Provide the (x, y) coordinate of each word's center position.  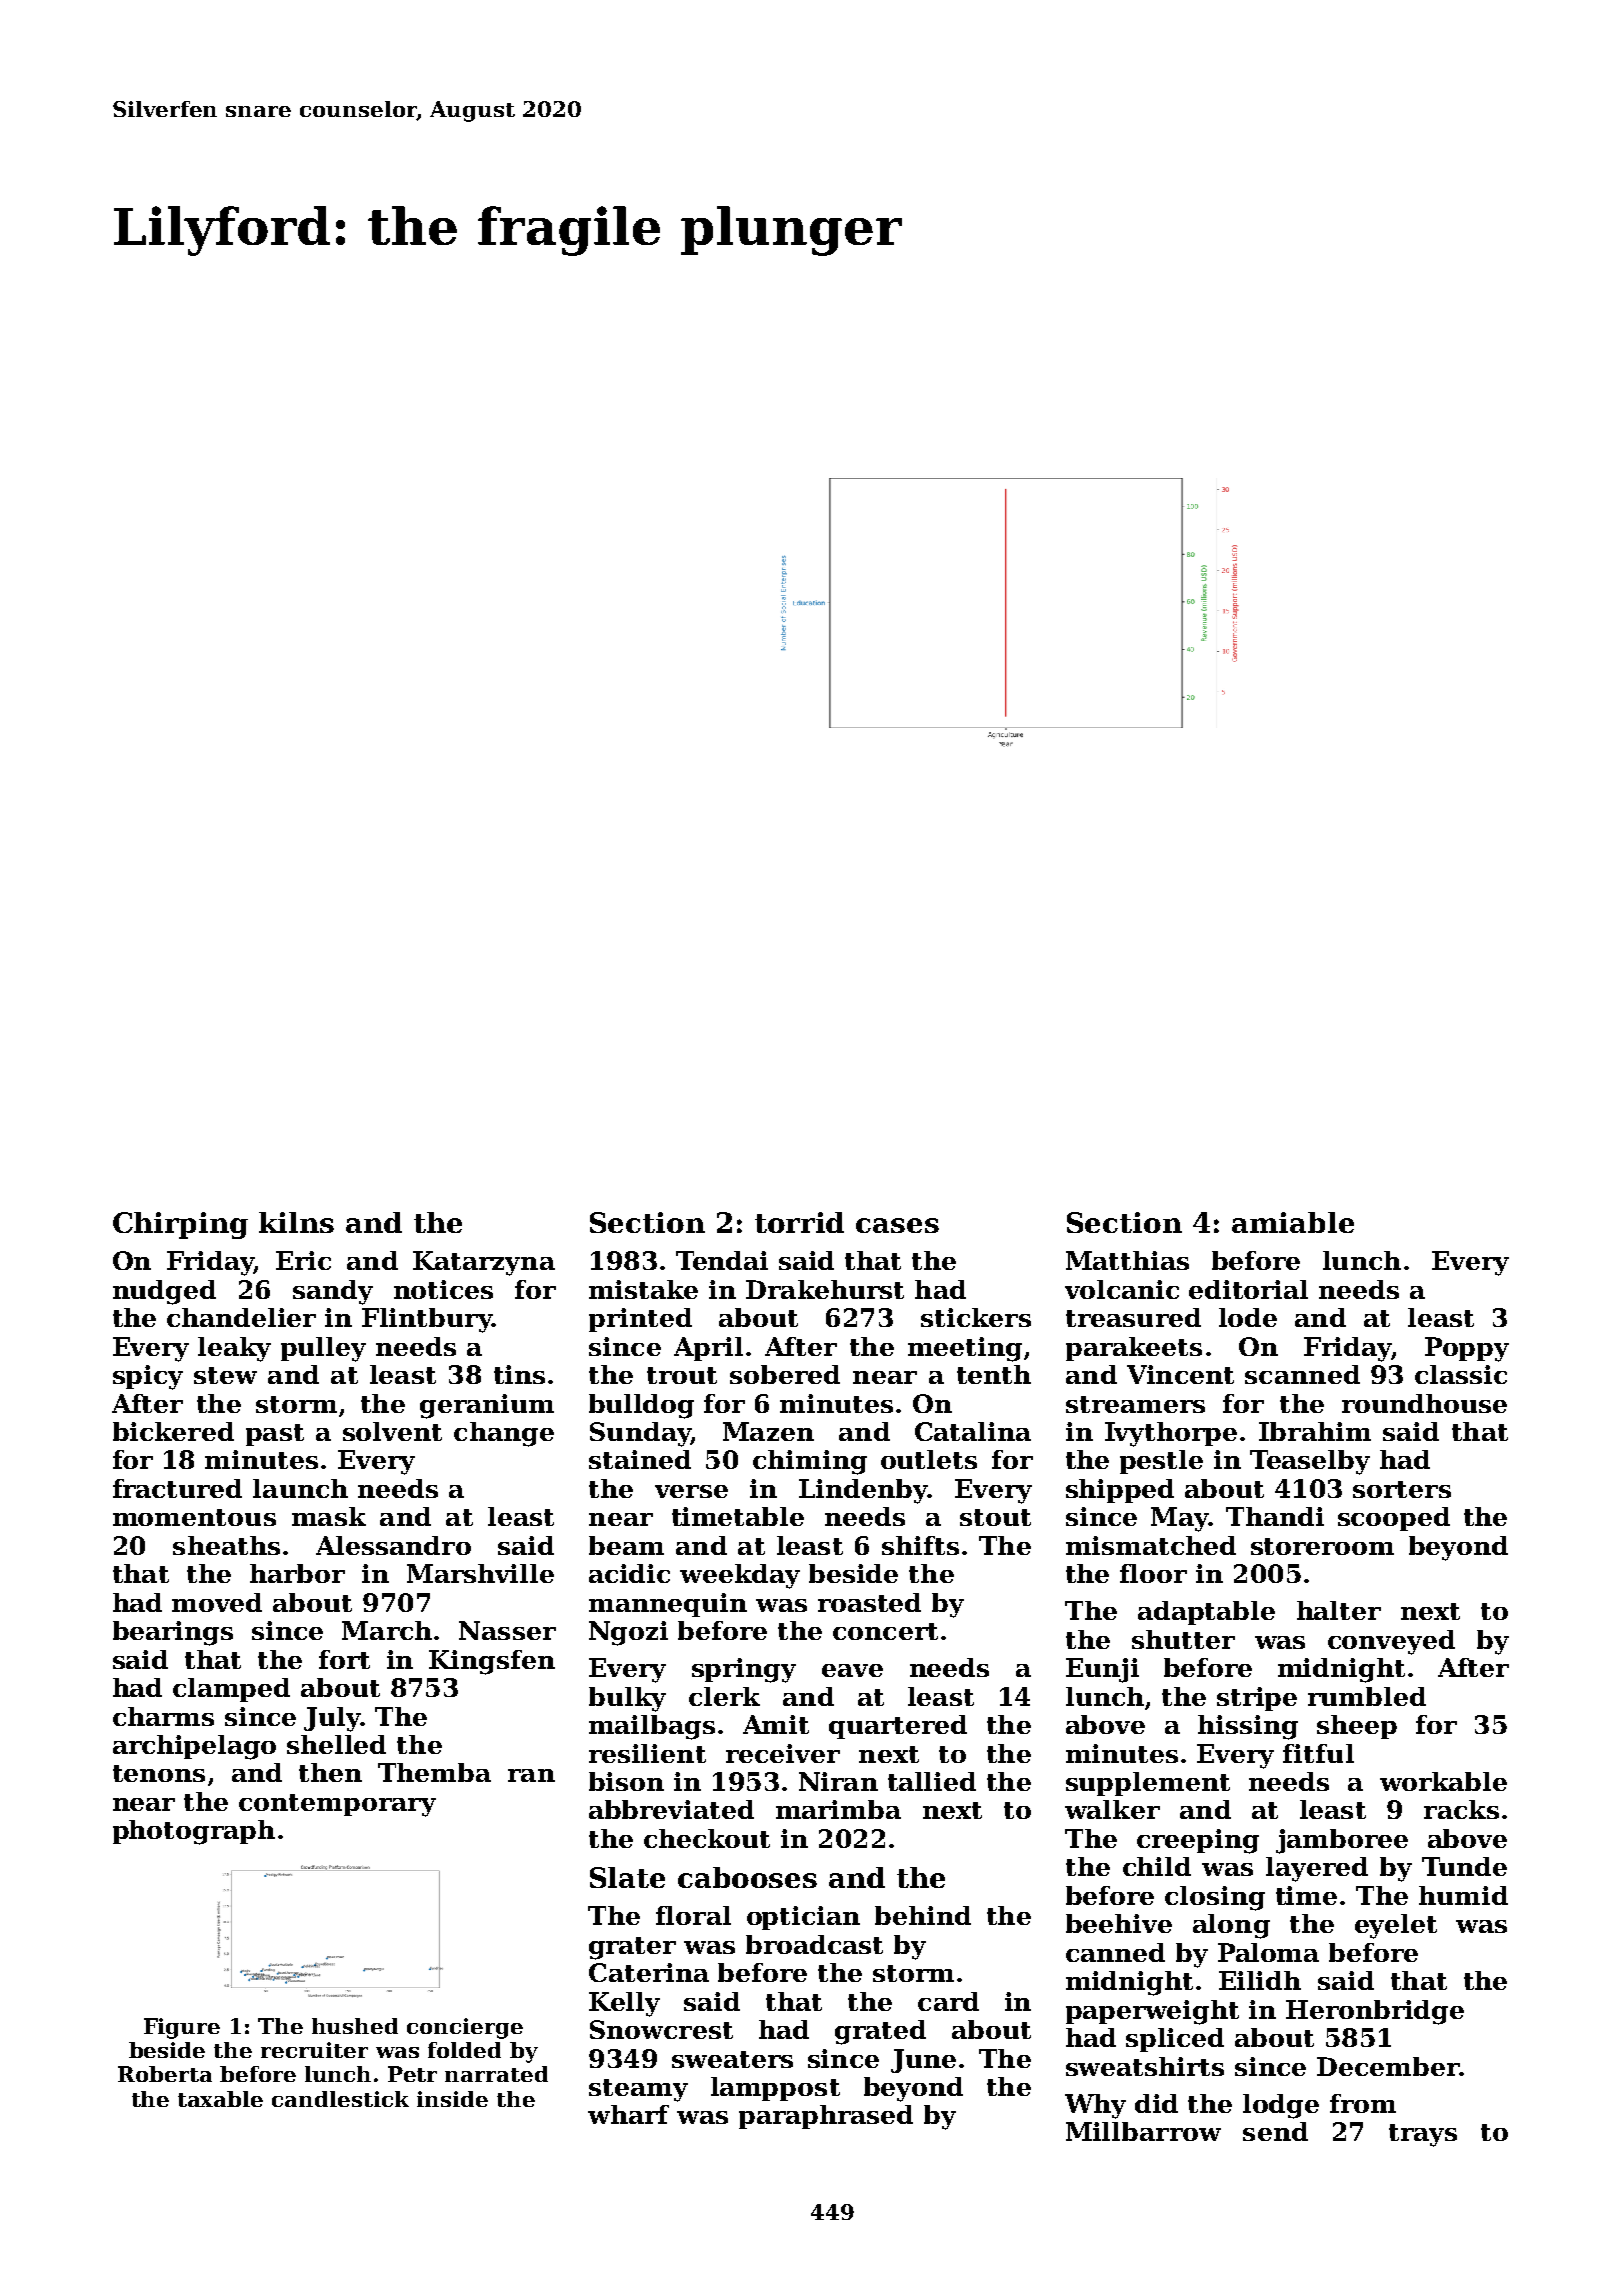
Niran (838, 1781)
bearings (173, 1633)
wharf (628, 2114)
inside (452, 2099)
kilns (296, 1222)
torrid (799, 1222)
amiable (1293, 1222)
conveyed (1391, 1642)
